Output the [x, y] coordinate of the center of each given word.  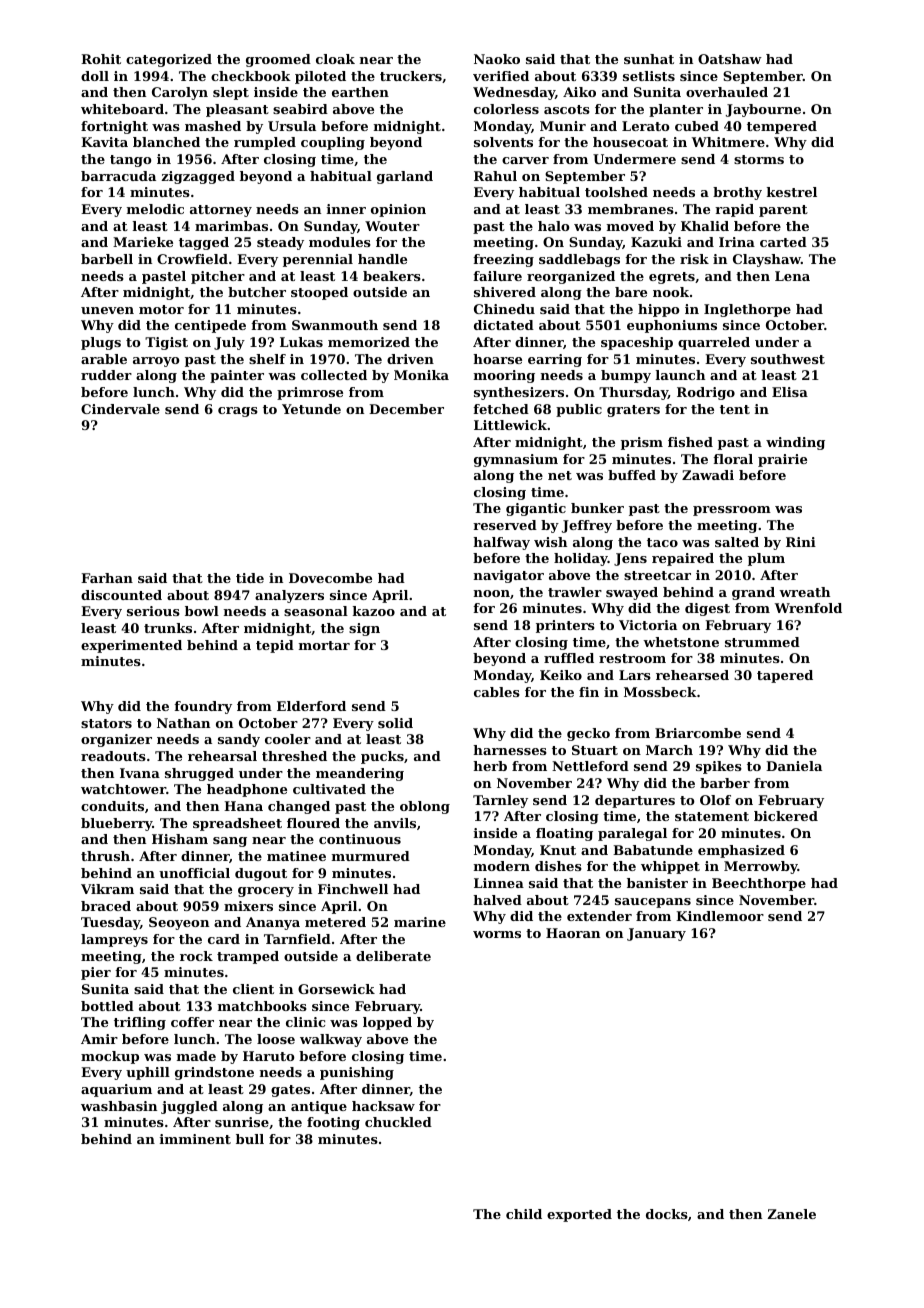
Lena [792, 276]
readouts [113, 756]
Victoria [648, 625]
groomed [278, 60]
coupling [333, 143]
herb [490, 766]
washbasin [119, 1106]
